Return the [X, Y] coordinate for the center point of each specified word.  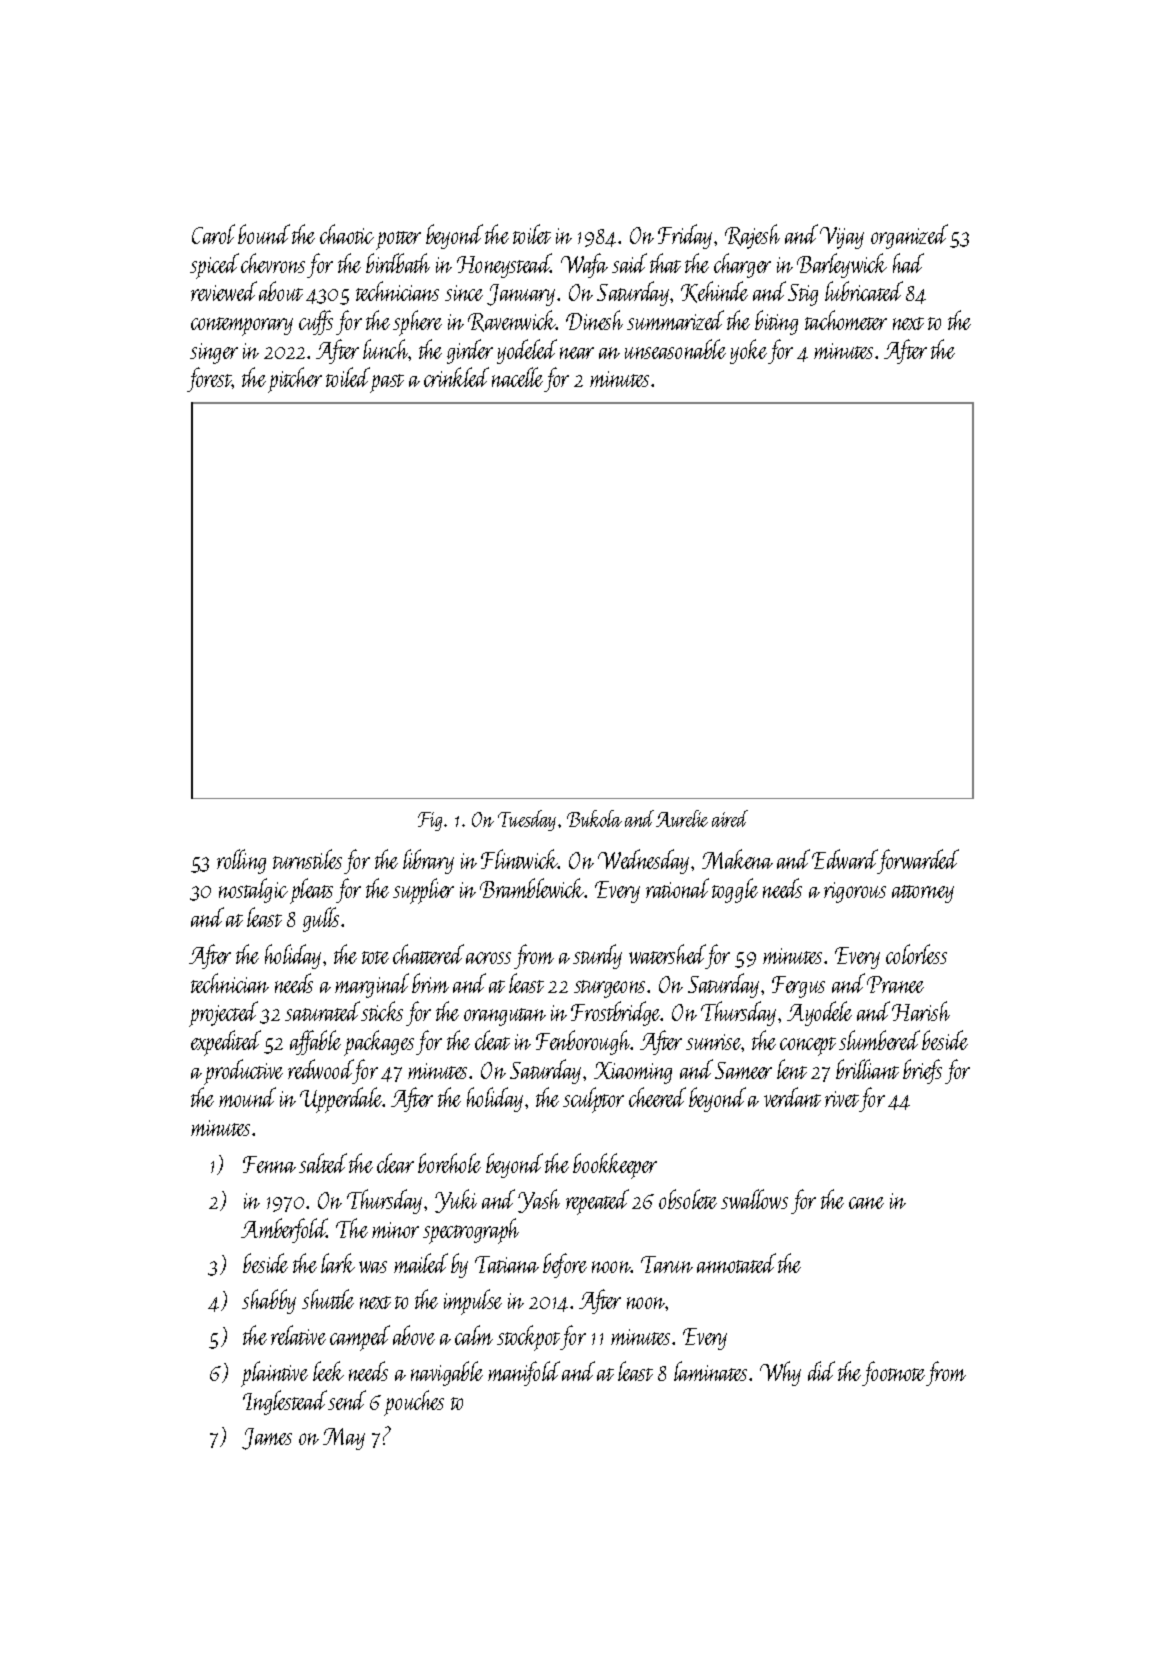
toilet [532, 234]
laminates [710, 1371]
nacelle [517, 377]
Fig [430, 821]
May [344, 1439]
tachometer [846, 320]
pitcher [295, 380]
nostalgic [253, 890]
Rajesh [752, 236]
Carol [213, 234]
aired [730, 818]
